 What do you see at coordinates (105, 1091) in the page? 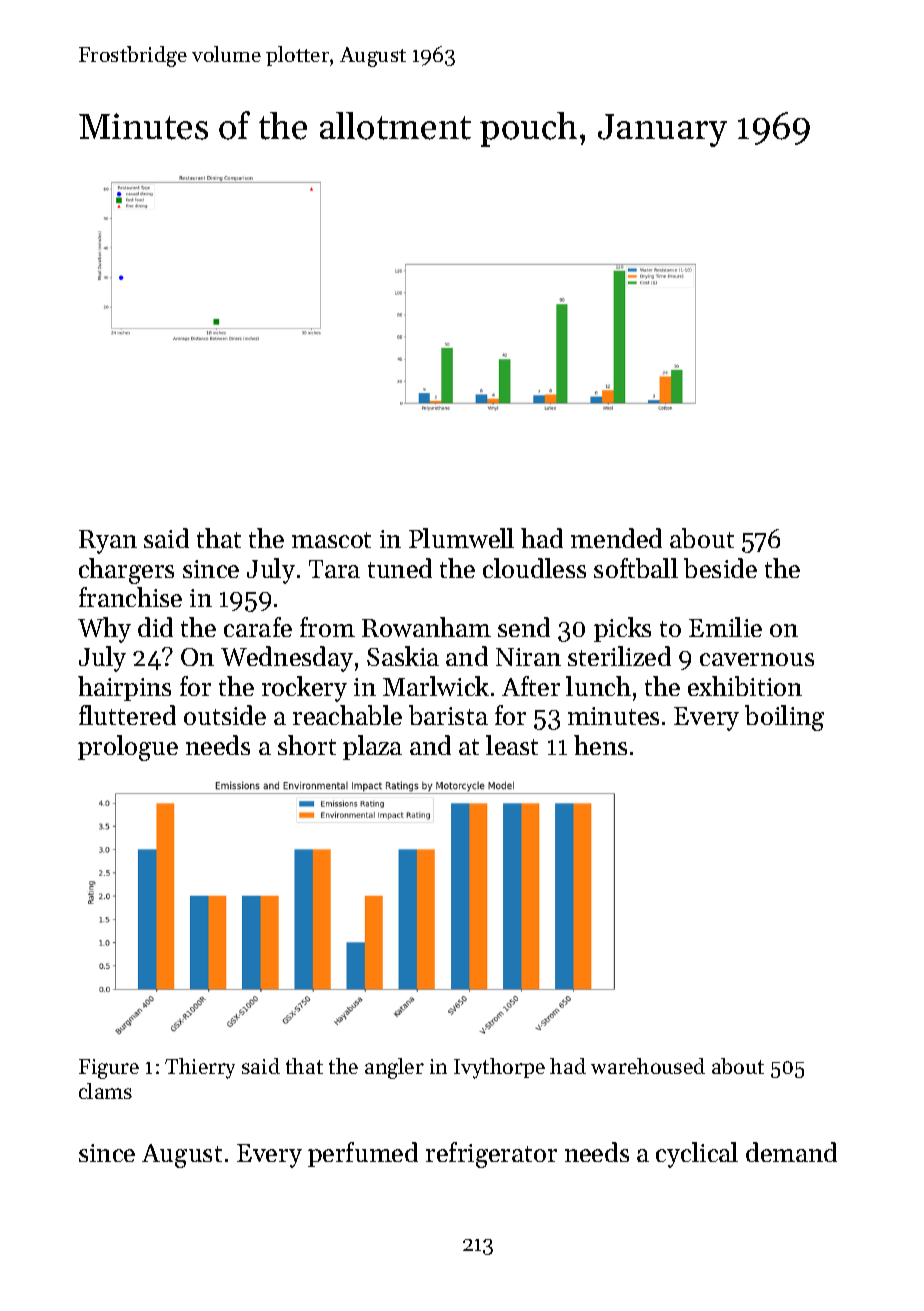
I see `clams` at bounding box center [105, 1091].
